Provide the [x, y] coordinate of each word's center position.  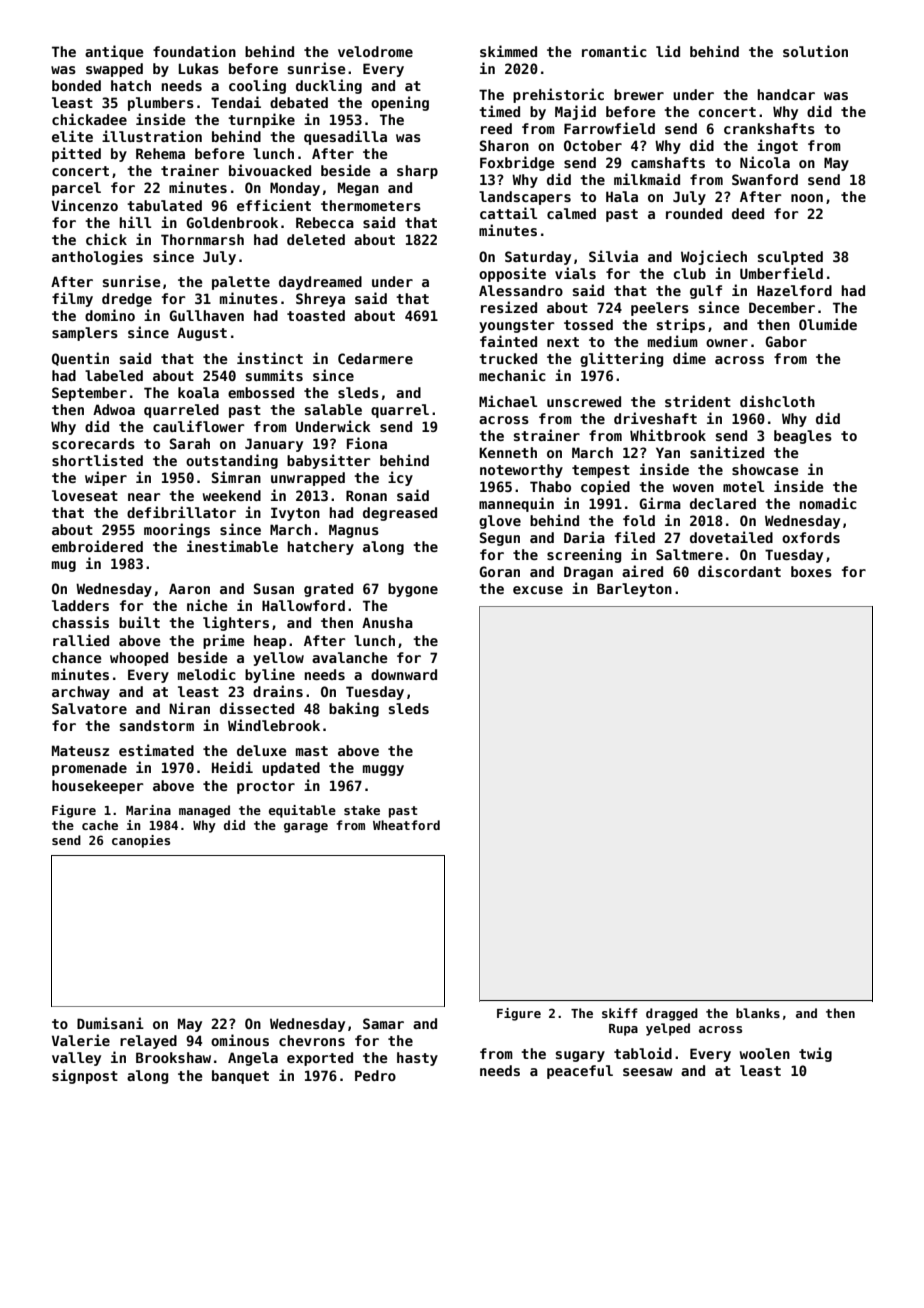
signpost [85, 1076]
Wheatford [406, 825]
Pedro [375, 1075]
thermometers [371, 205]
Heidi [232, 767]
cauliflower [199, 426]
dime [689, 358]
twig [815, 1054]
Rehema [160, 153]
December [782, 307]
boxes [811, 571]
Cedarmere [375, 358]
